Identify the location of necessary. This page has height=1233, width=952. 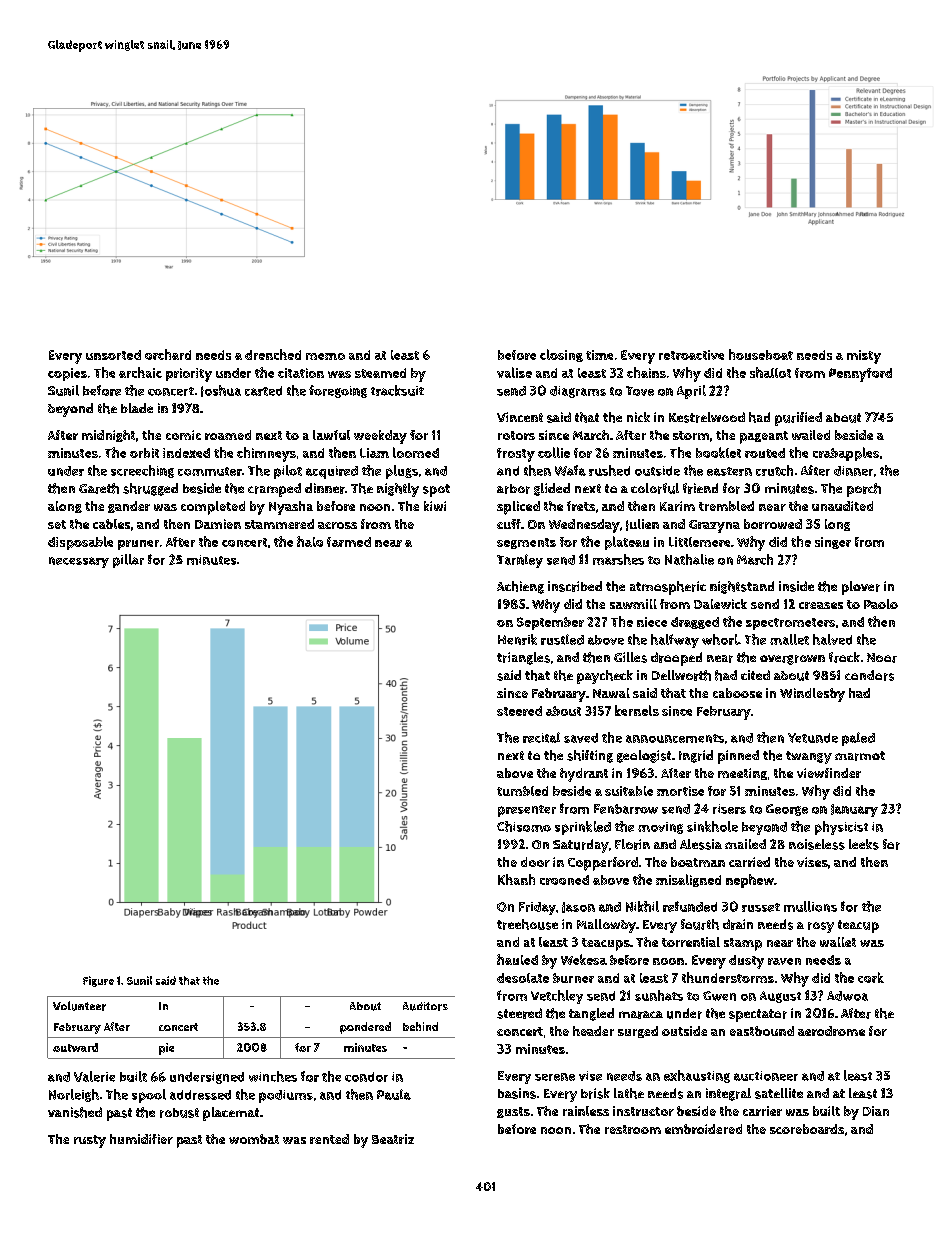
(79, 562).
